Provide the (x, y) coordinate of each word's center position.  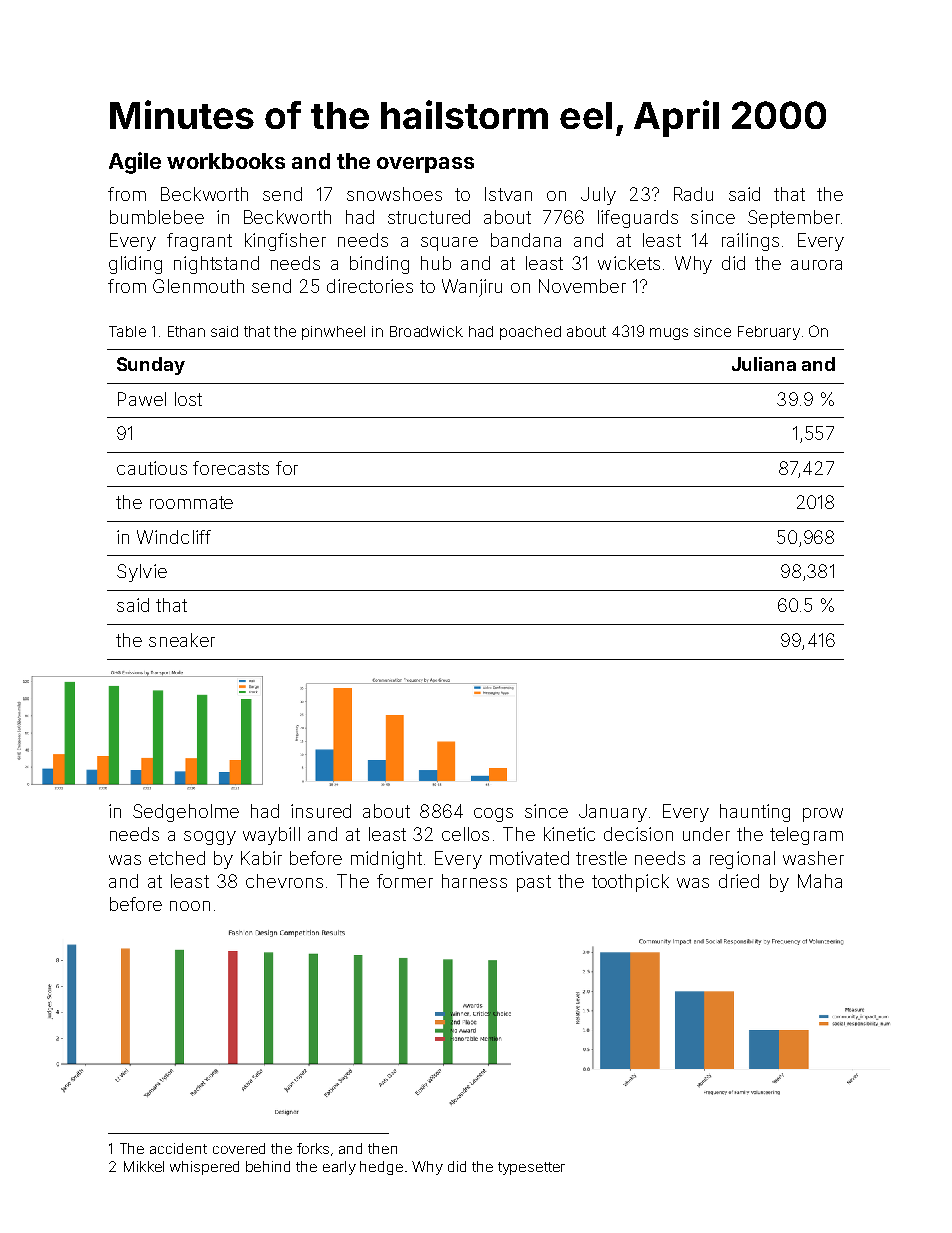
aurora (816, 265)
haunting (755, 813)
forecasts (231, 468)
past (534, 883)
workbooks (226, 161)
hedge (381, 1168)
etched (177, 858)
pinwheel (333, 333)
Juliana (764, 364)
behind (268, 1166)
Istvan (508, 194)
